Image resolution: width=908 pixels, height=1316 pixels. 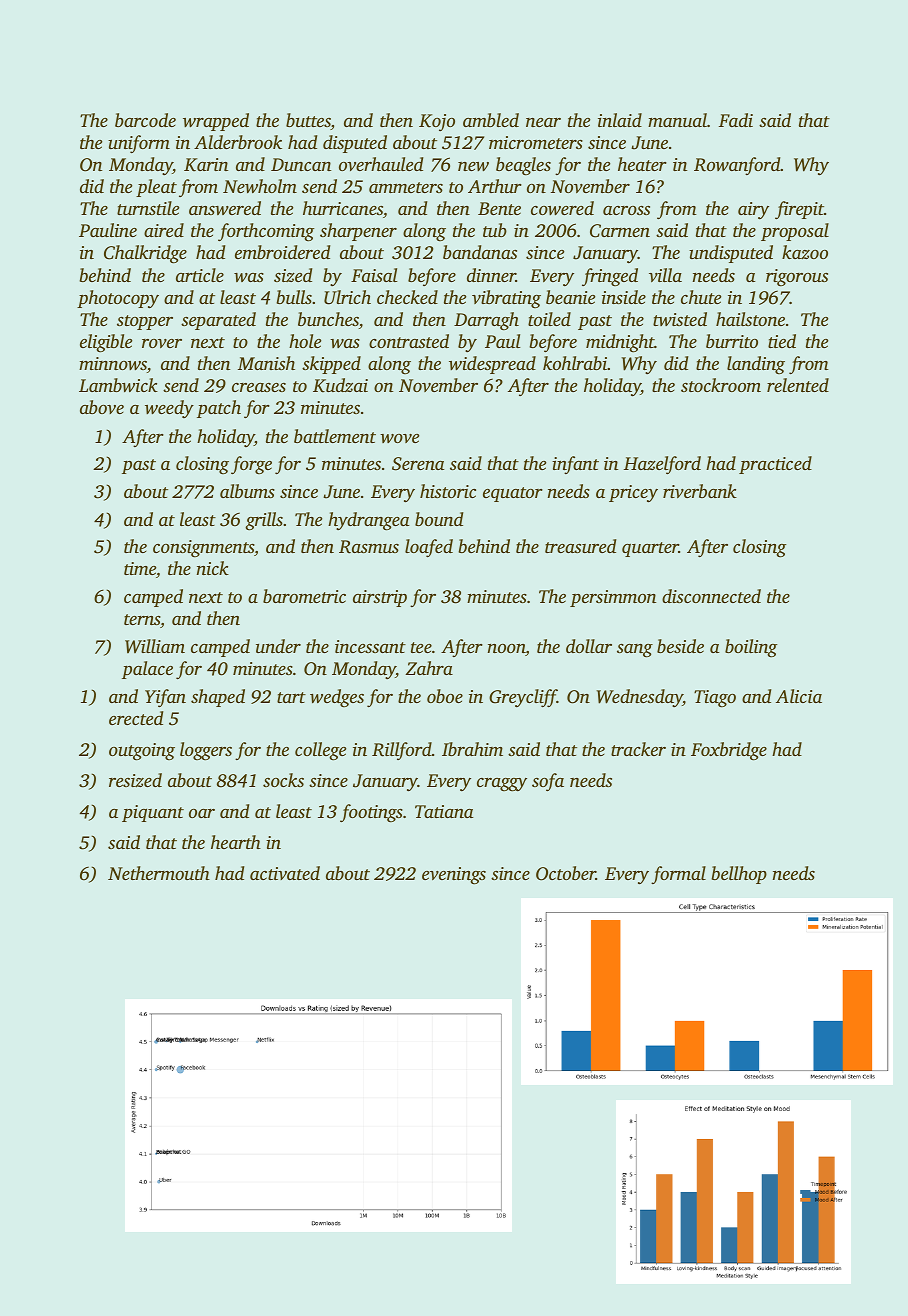 What do you see at coordinates (732, 341) in the page?
I see `burrito` at bounding box center [732, 341].
